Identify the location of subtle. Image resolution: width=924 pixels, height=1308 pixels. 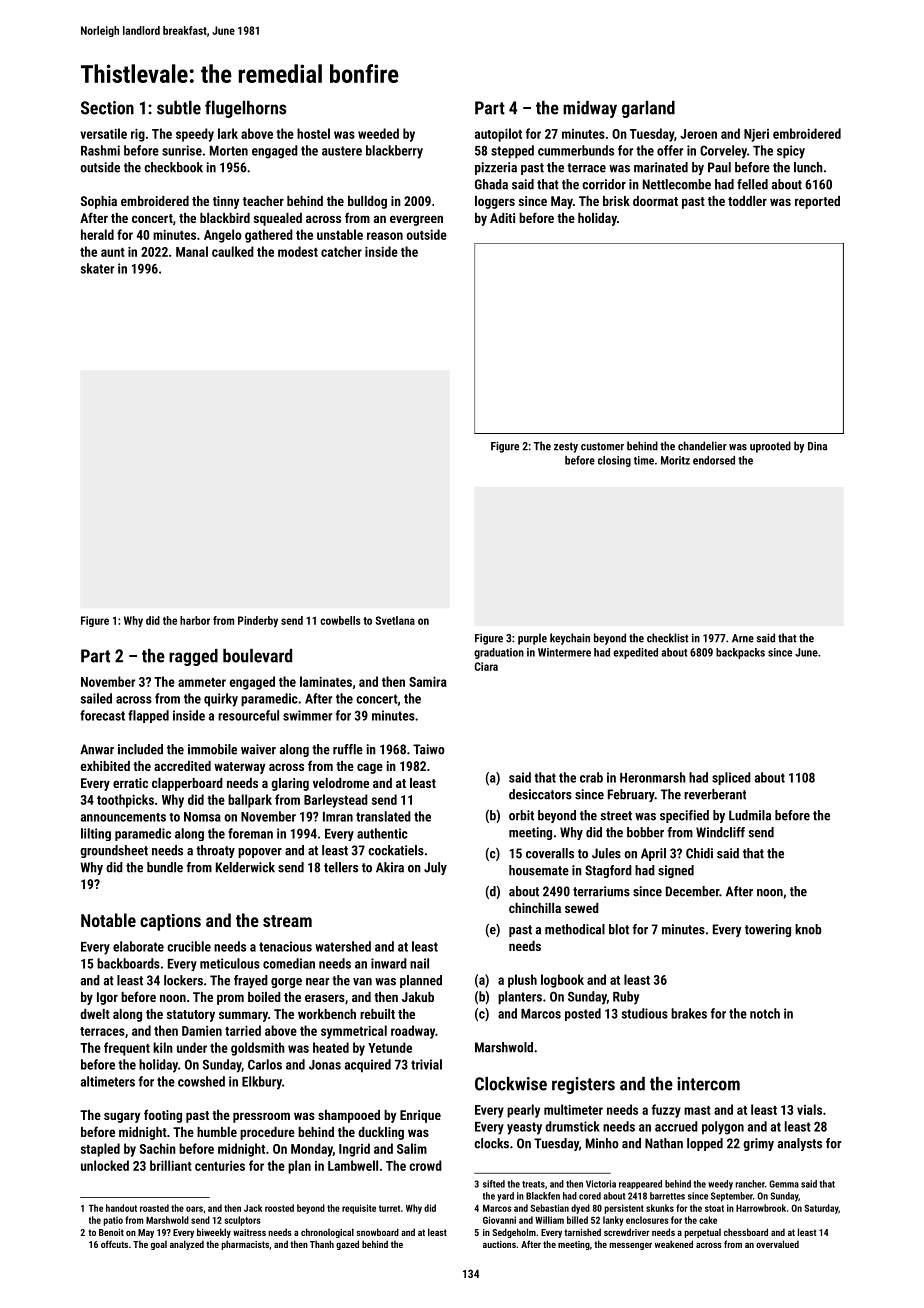
(179, 108).
